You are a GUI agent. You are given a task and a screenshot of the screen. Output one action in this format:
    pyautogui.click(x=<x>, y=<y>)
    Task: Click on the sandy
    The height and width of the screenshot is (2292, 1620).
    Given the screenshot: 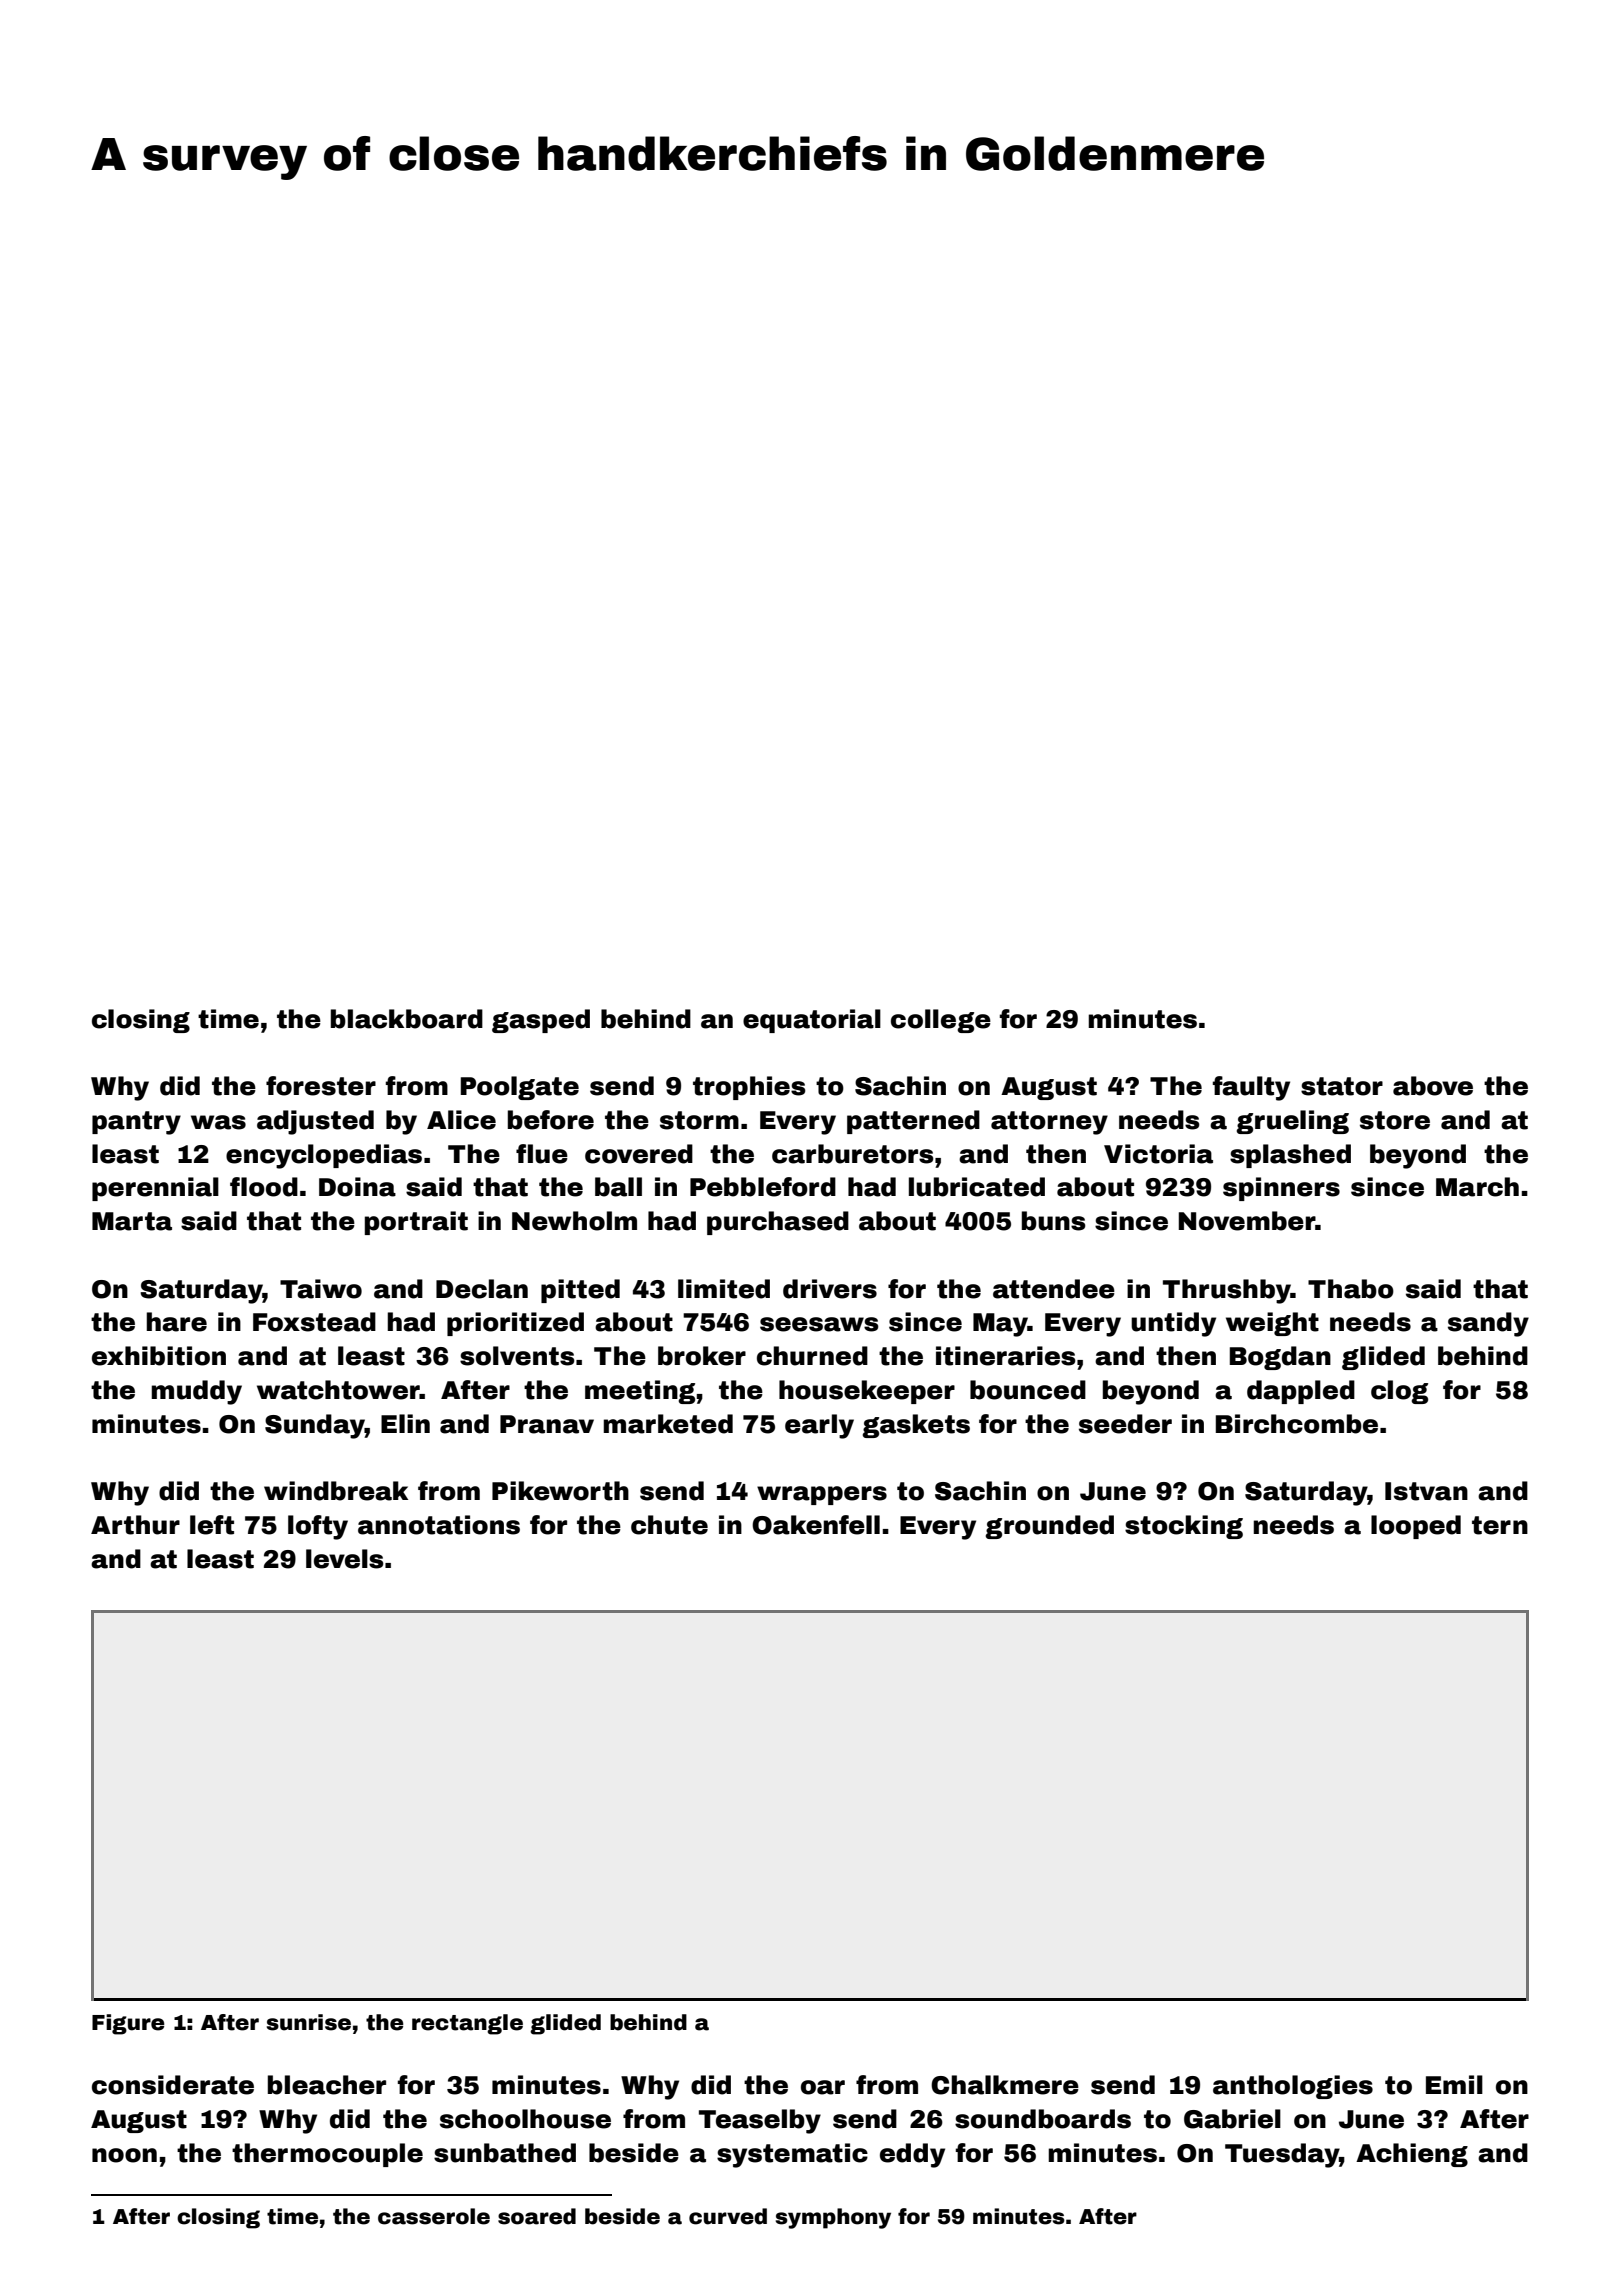 What is the action you would take?
    pyautogui.click(x=1488, y=1324)
